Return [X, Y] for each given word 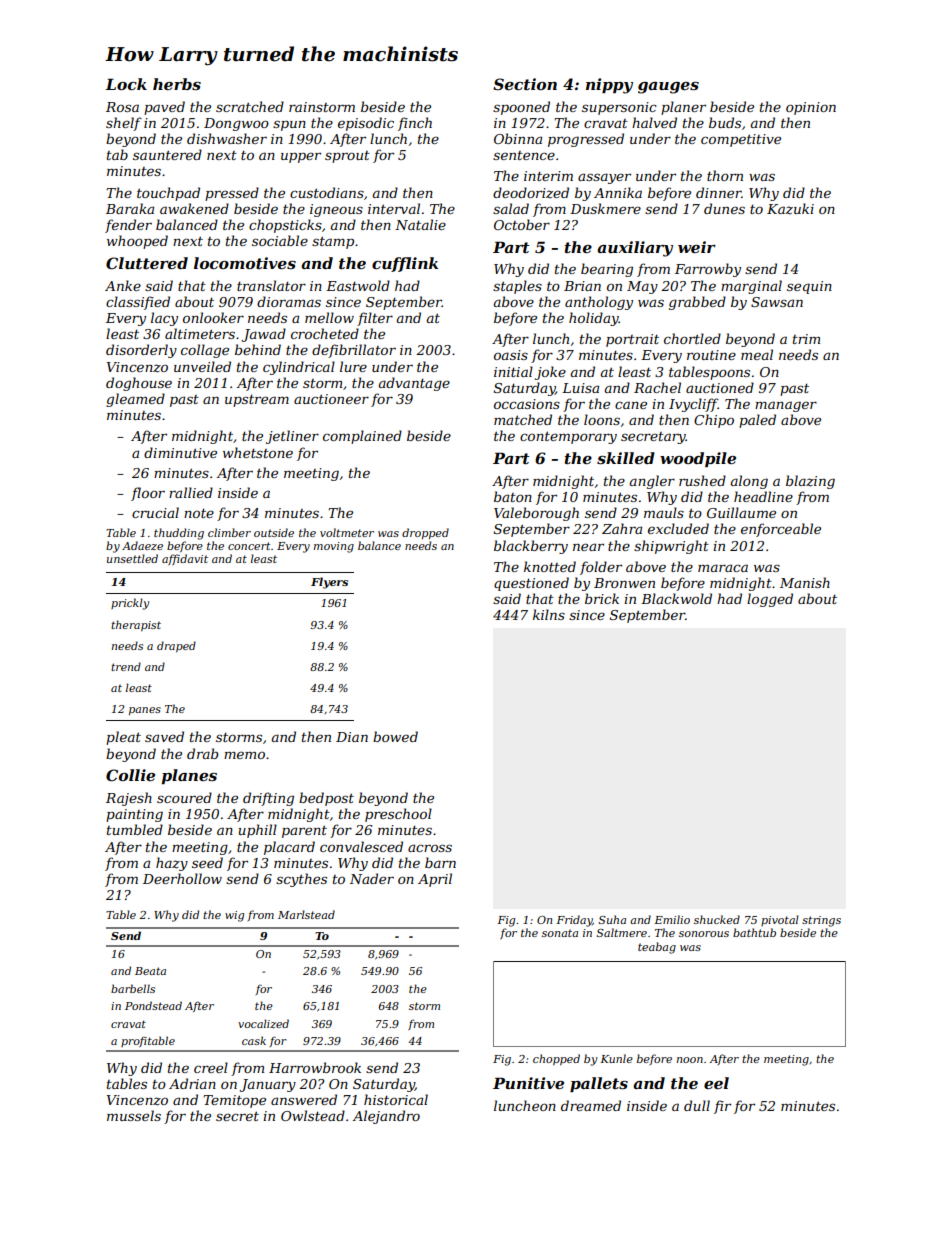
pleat [123, 738]
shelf [124, 124]
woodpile [698, 459]
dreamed [591, 1105]
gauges [668, 88]
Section [525, 84]
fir [722, 1107]
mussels [134, 1115]
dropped [425, 533]
